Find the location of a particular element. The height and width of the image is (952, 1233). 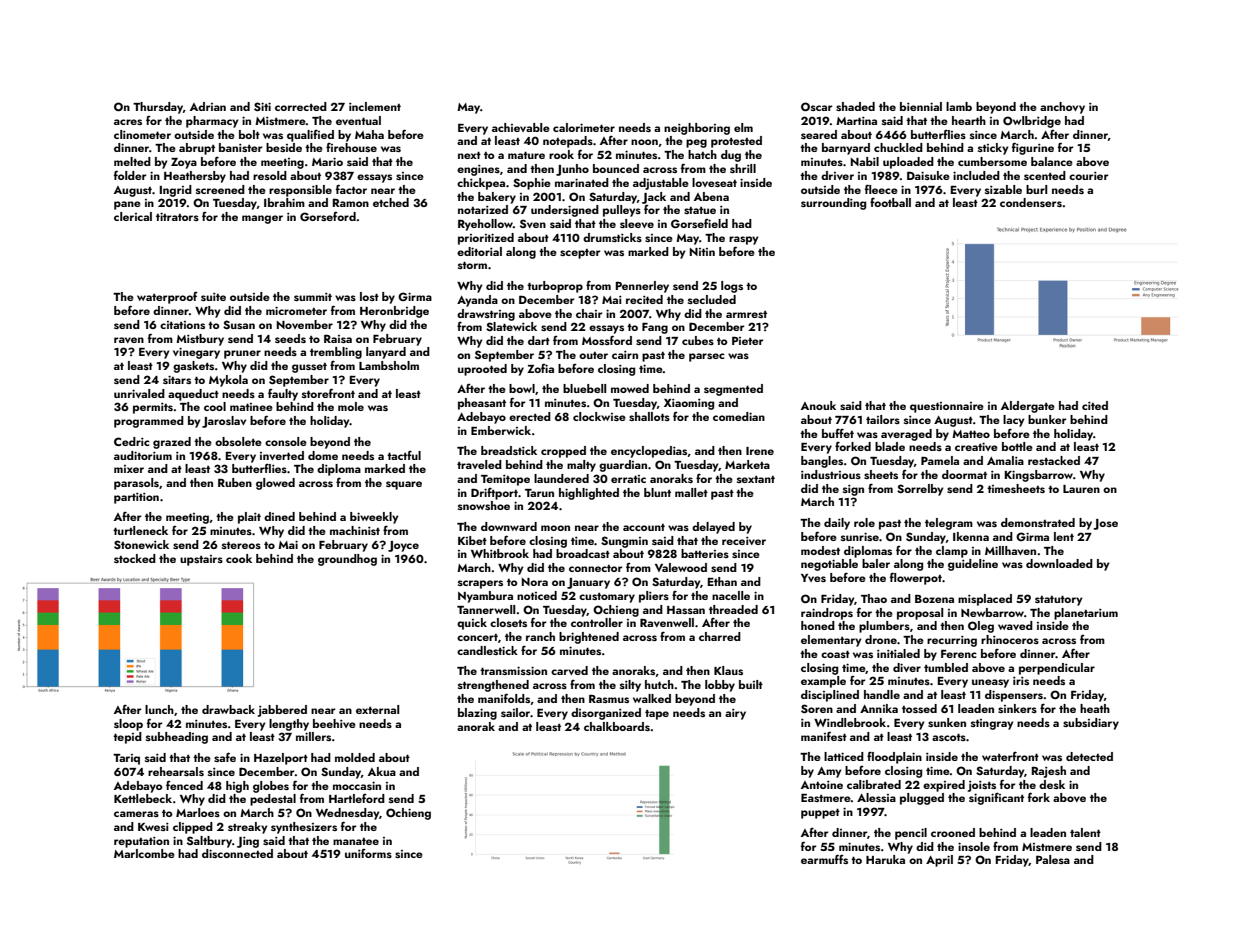

waterproof is located at coordinates (167, 298).
